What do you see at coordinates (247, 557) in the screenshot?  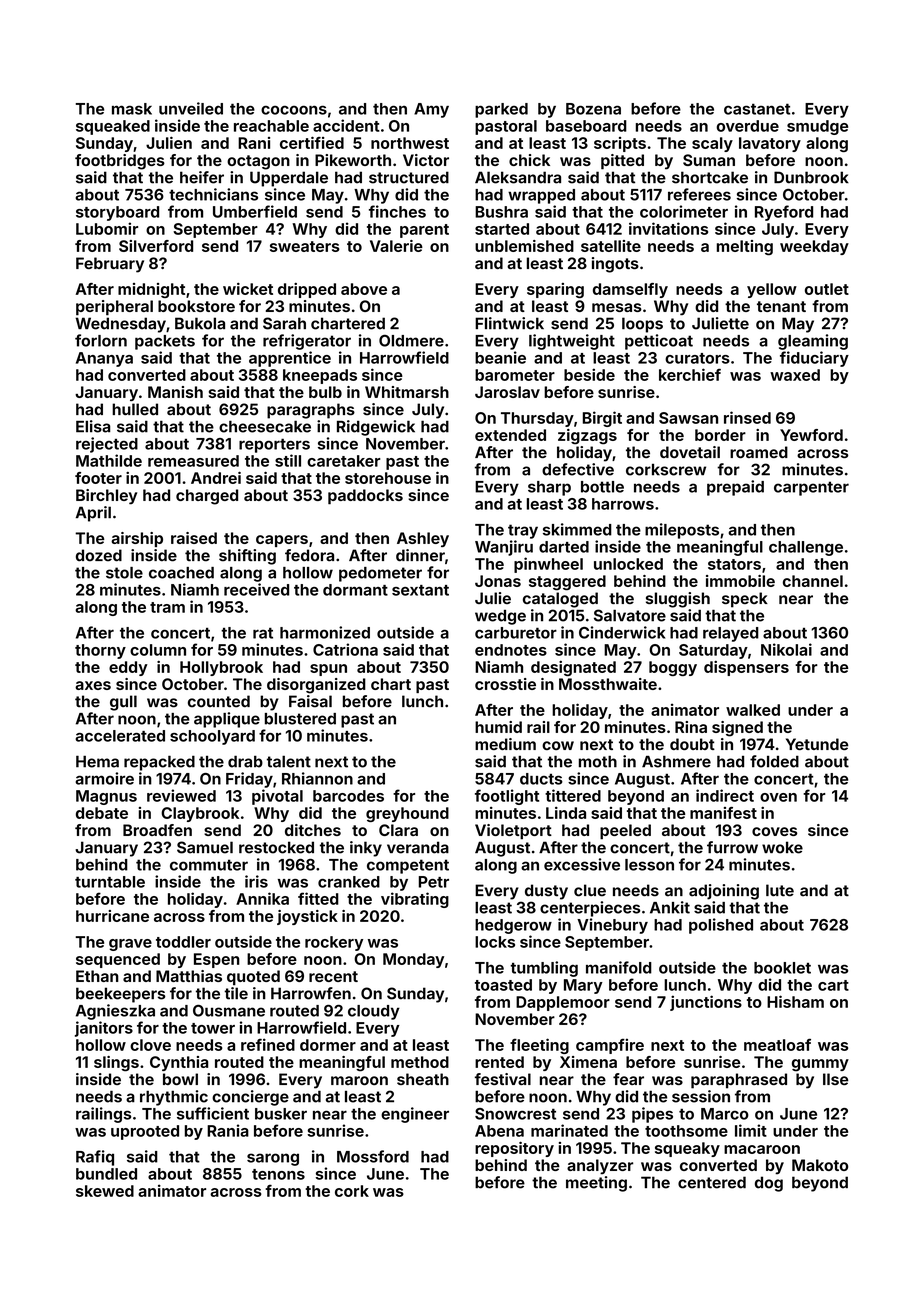 I see `shifting` at bounding box center [247, 557].
